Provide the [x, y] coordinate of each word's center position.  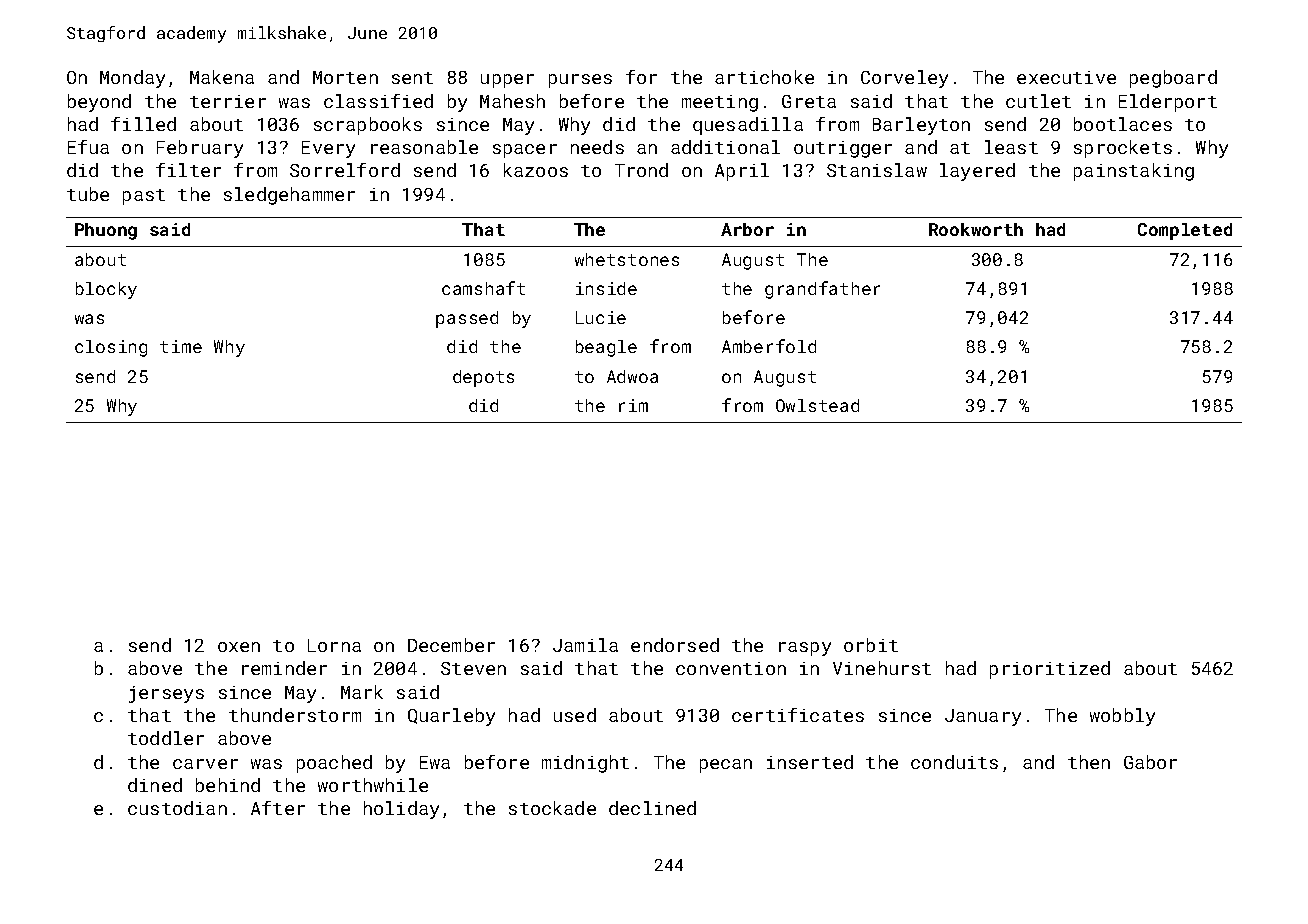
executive [1066, 77]
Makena [222, 77]
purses [580, 81]
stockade [552, 808]
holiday [401, 810]
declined [652, 808]
